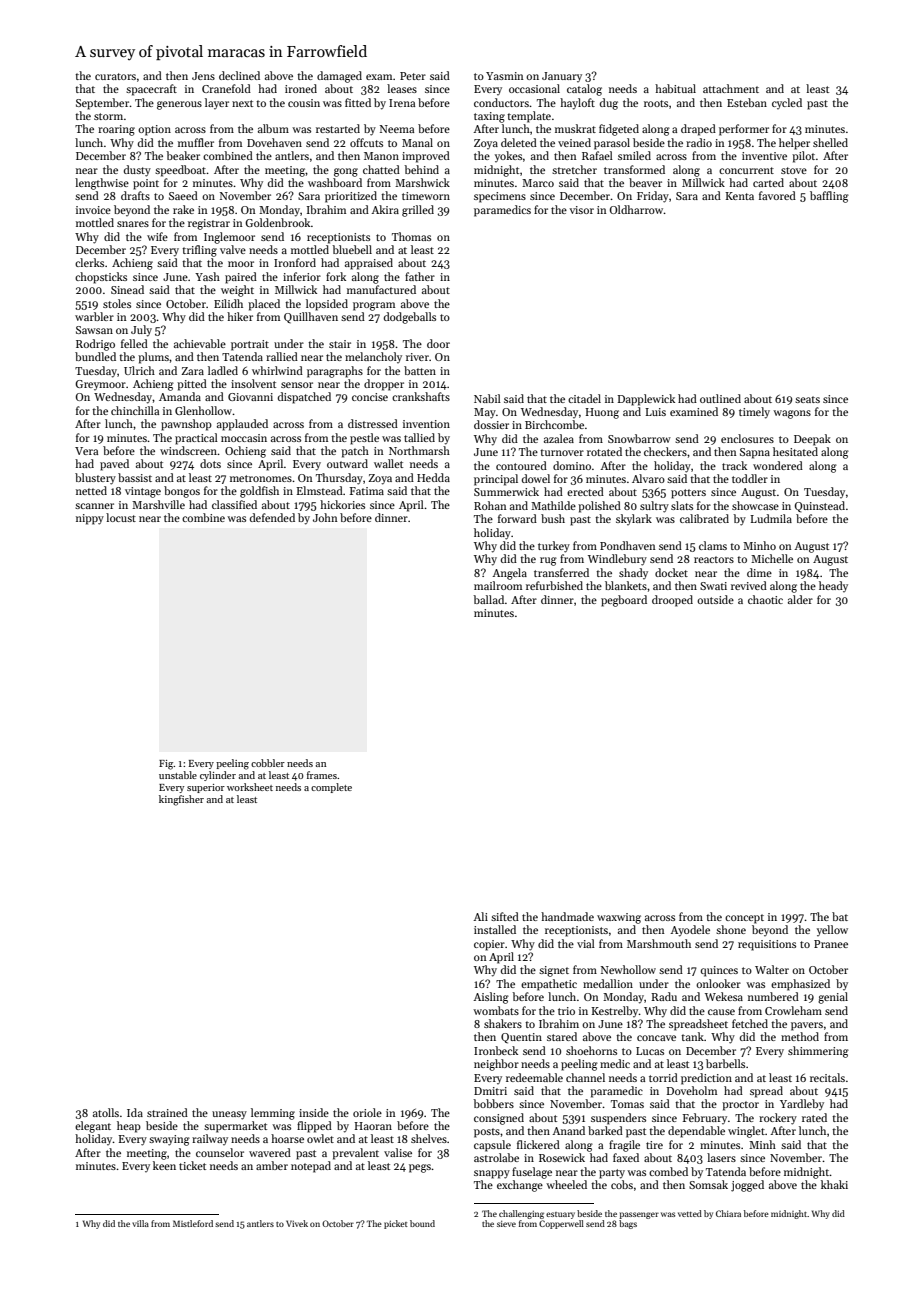  What do you see at coordinates (331, 788) in the document?
I see `complete` at bounding box center [331, 788].
